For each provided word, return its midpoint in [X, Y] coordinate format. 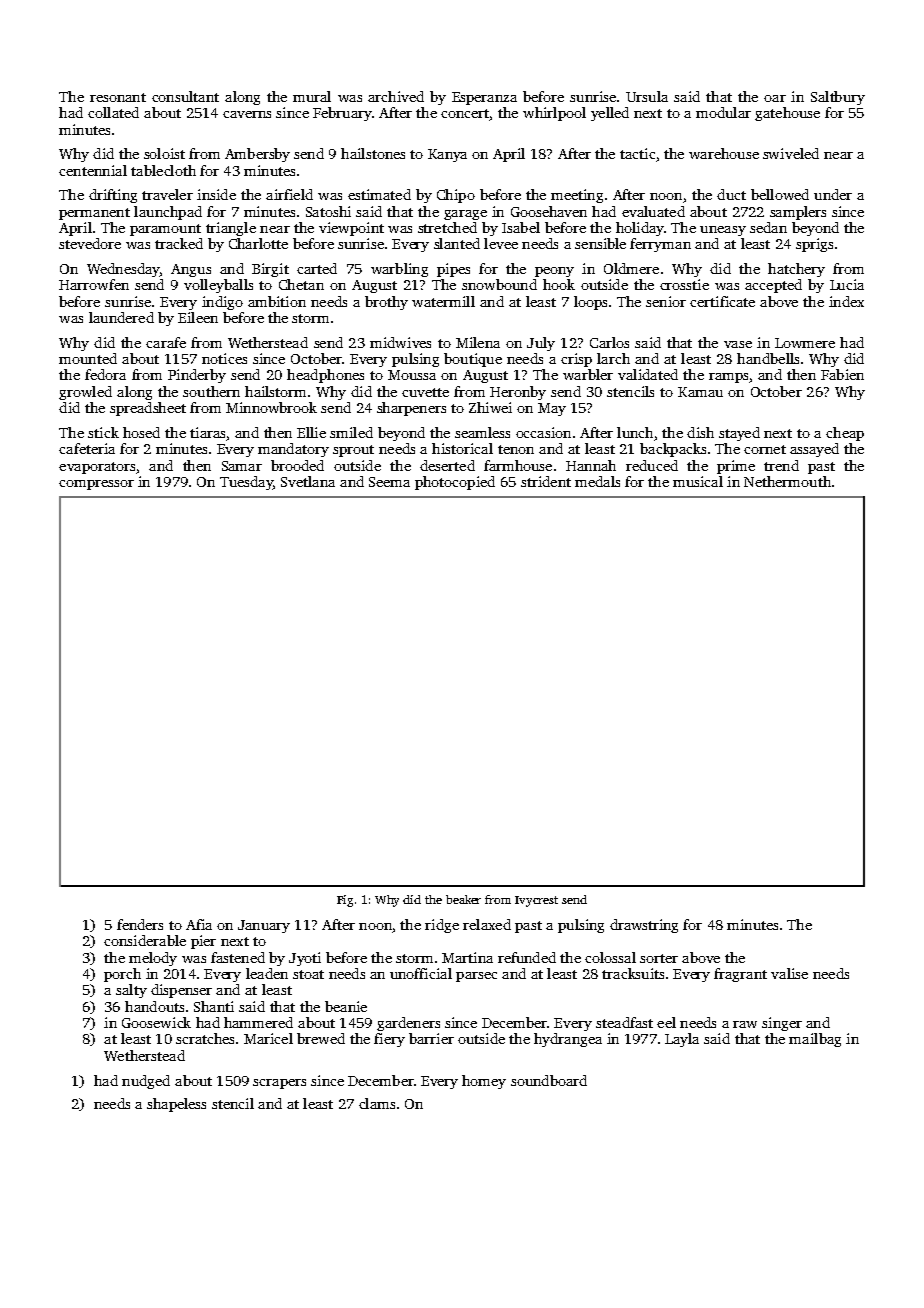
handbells [768, 358]
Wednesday [123, 270]
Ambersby [257, 155]
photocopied [455, 483]
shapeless [176, 1105]
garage [465, 215]
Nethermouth [787, 481]
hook [559, 284]
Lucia [847, 284]
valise [789, 973]
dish [700, 432]
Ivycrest [536, 901]
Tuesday [246, 483]
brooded [297, 465]
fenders [140, 924]
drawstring [644, 926]
